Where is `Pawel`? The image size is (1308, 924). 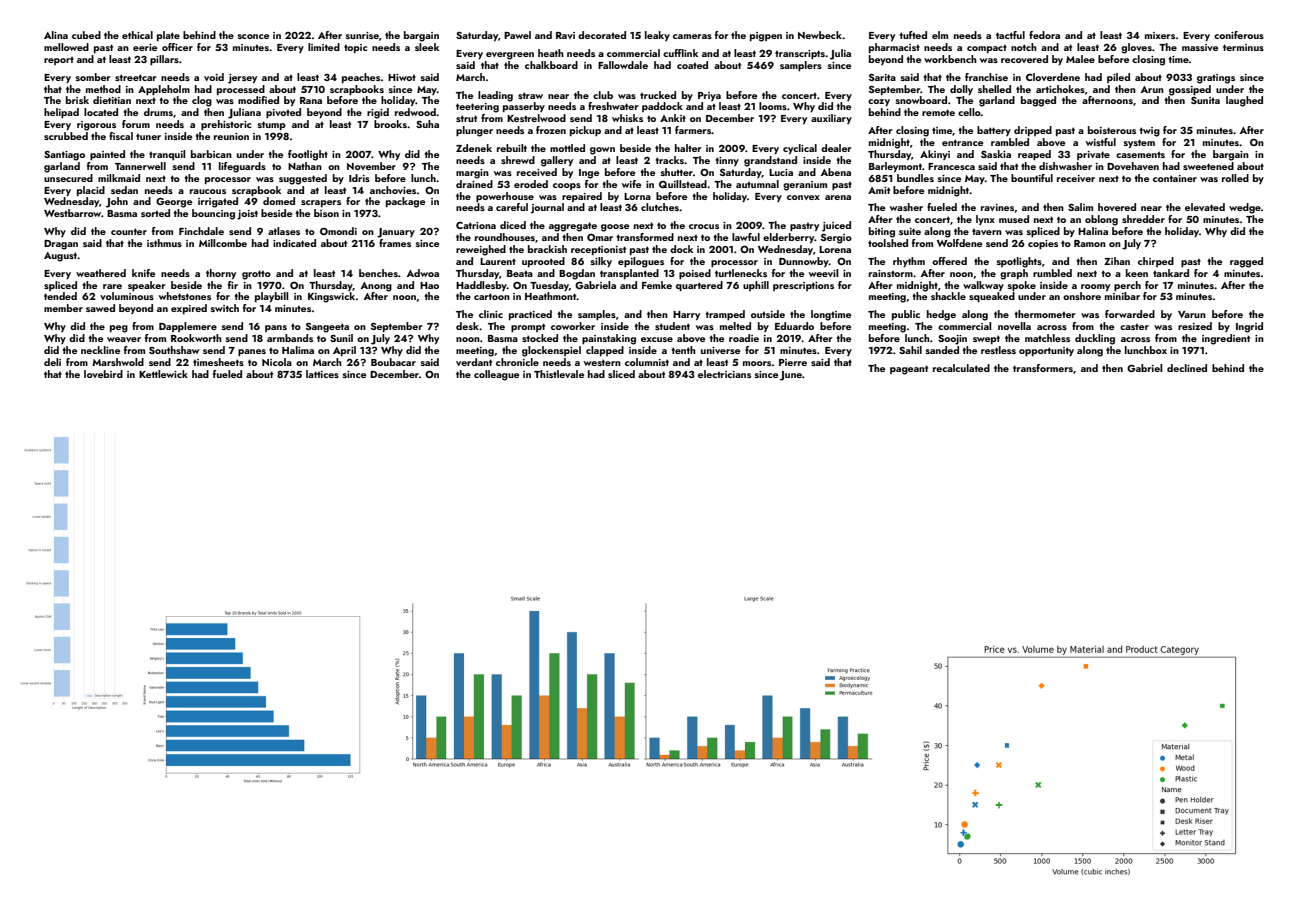 Pawel is located at coordinates (517, 35).
